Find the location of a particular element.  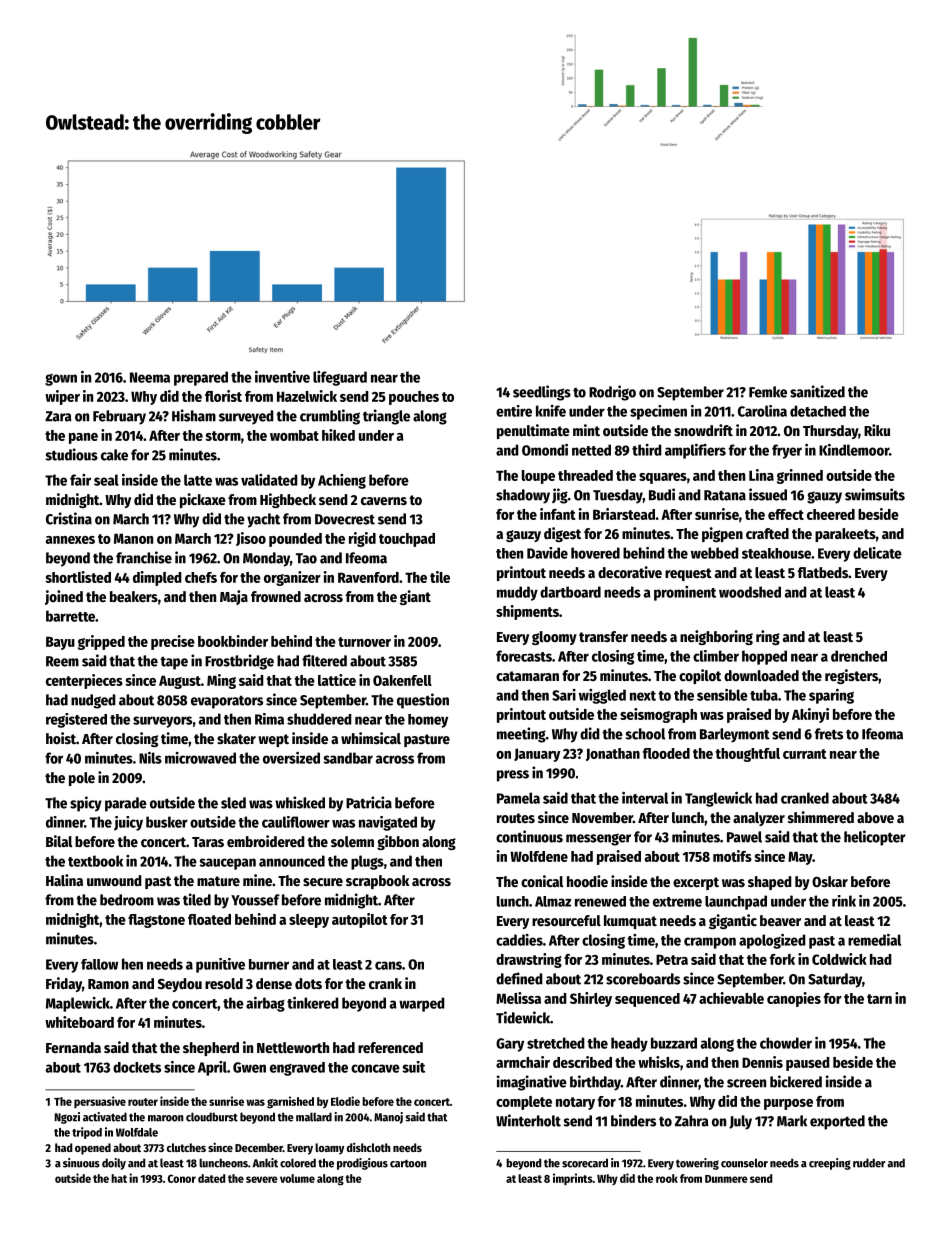

cloudburst is located at coordinates (212, 1117).
